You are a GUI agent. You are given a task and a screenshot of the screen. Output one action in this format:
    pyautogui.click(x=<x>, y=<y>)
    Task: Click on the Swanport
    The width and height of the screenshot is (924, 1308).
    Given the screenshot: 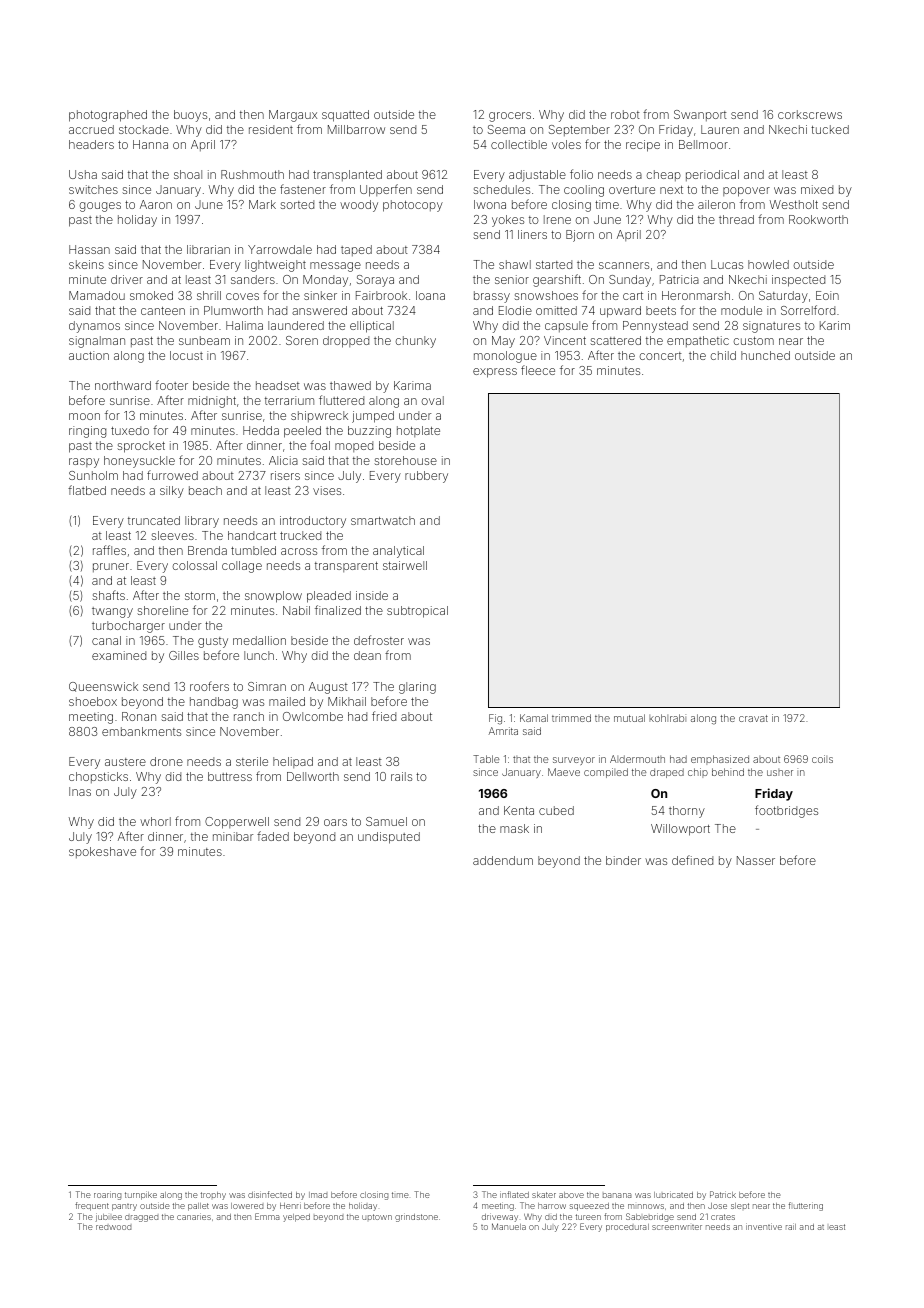 What is the action you would take?
    pyautogui.click(x=700, y=115)
